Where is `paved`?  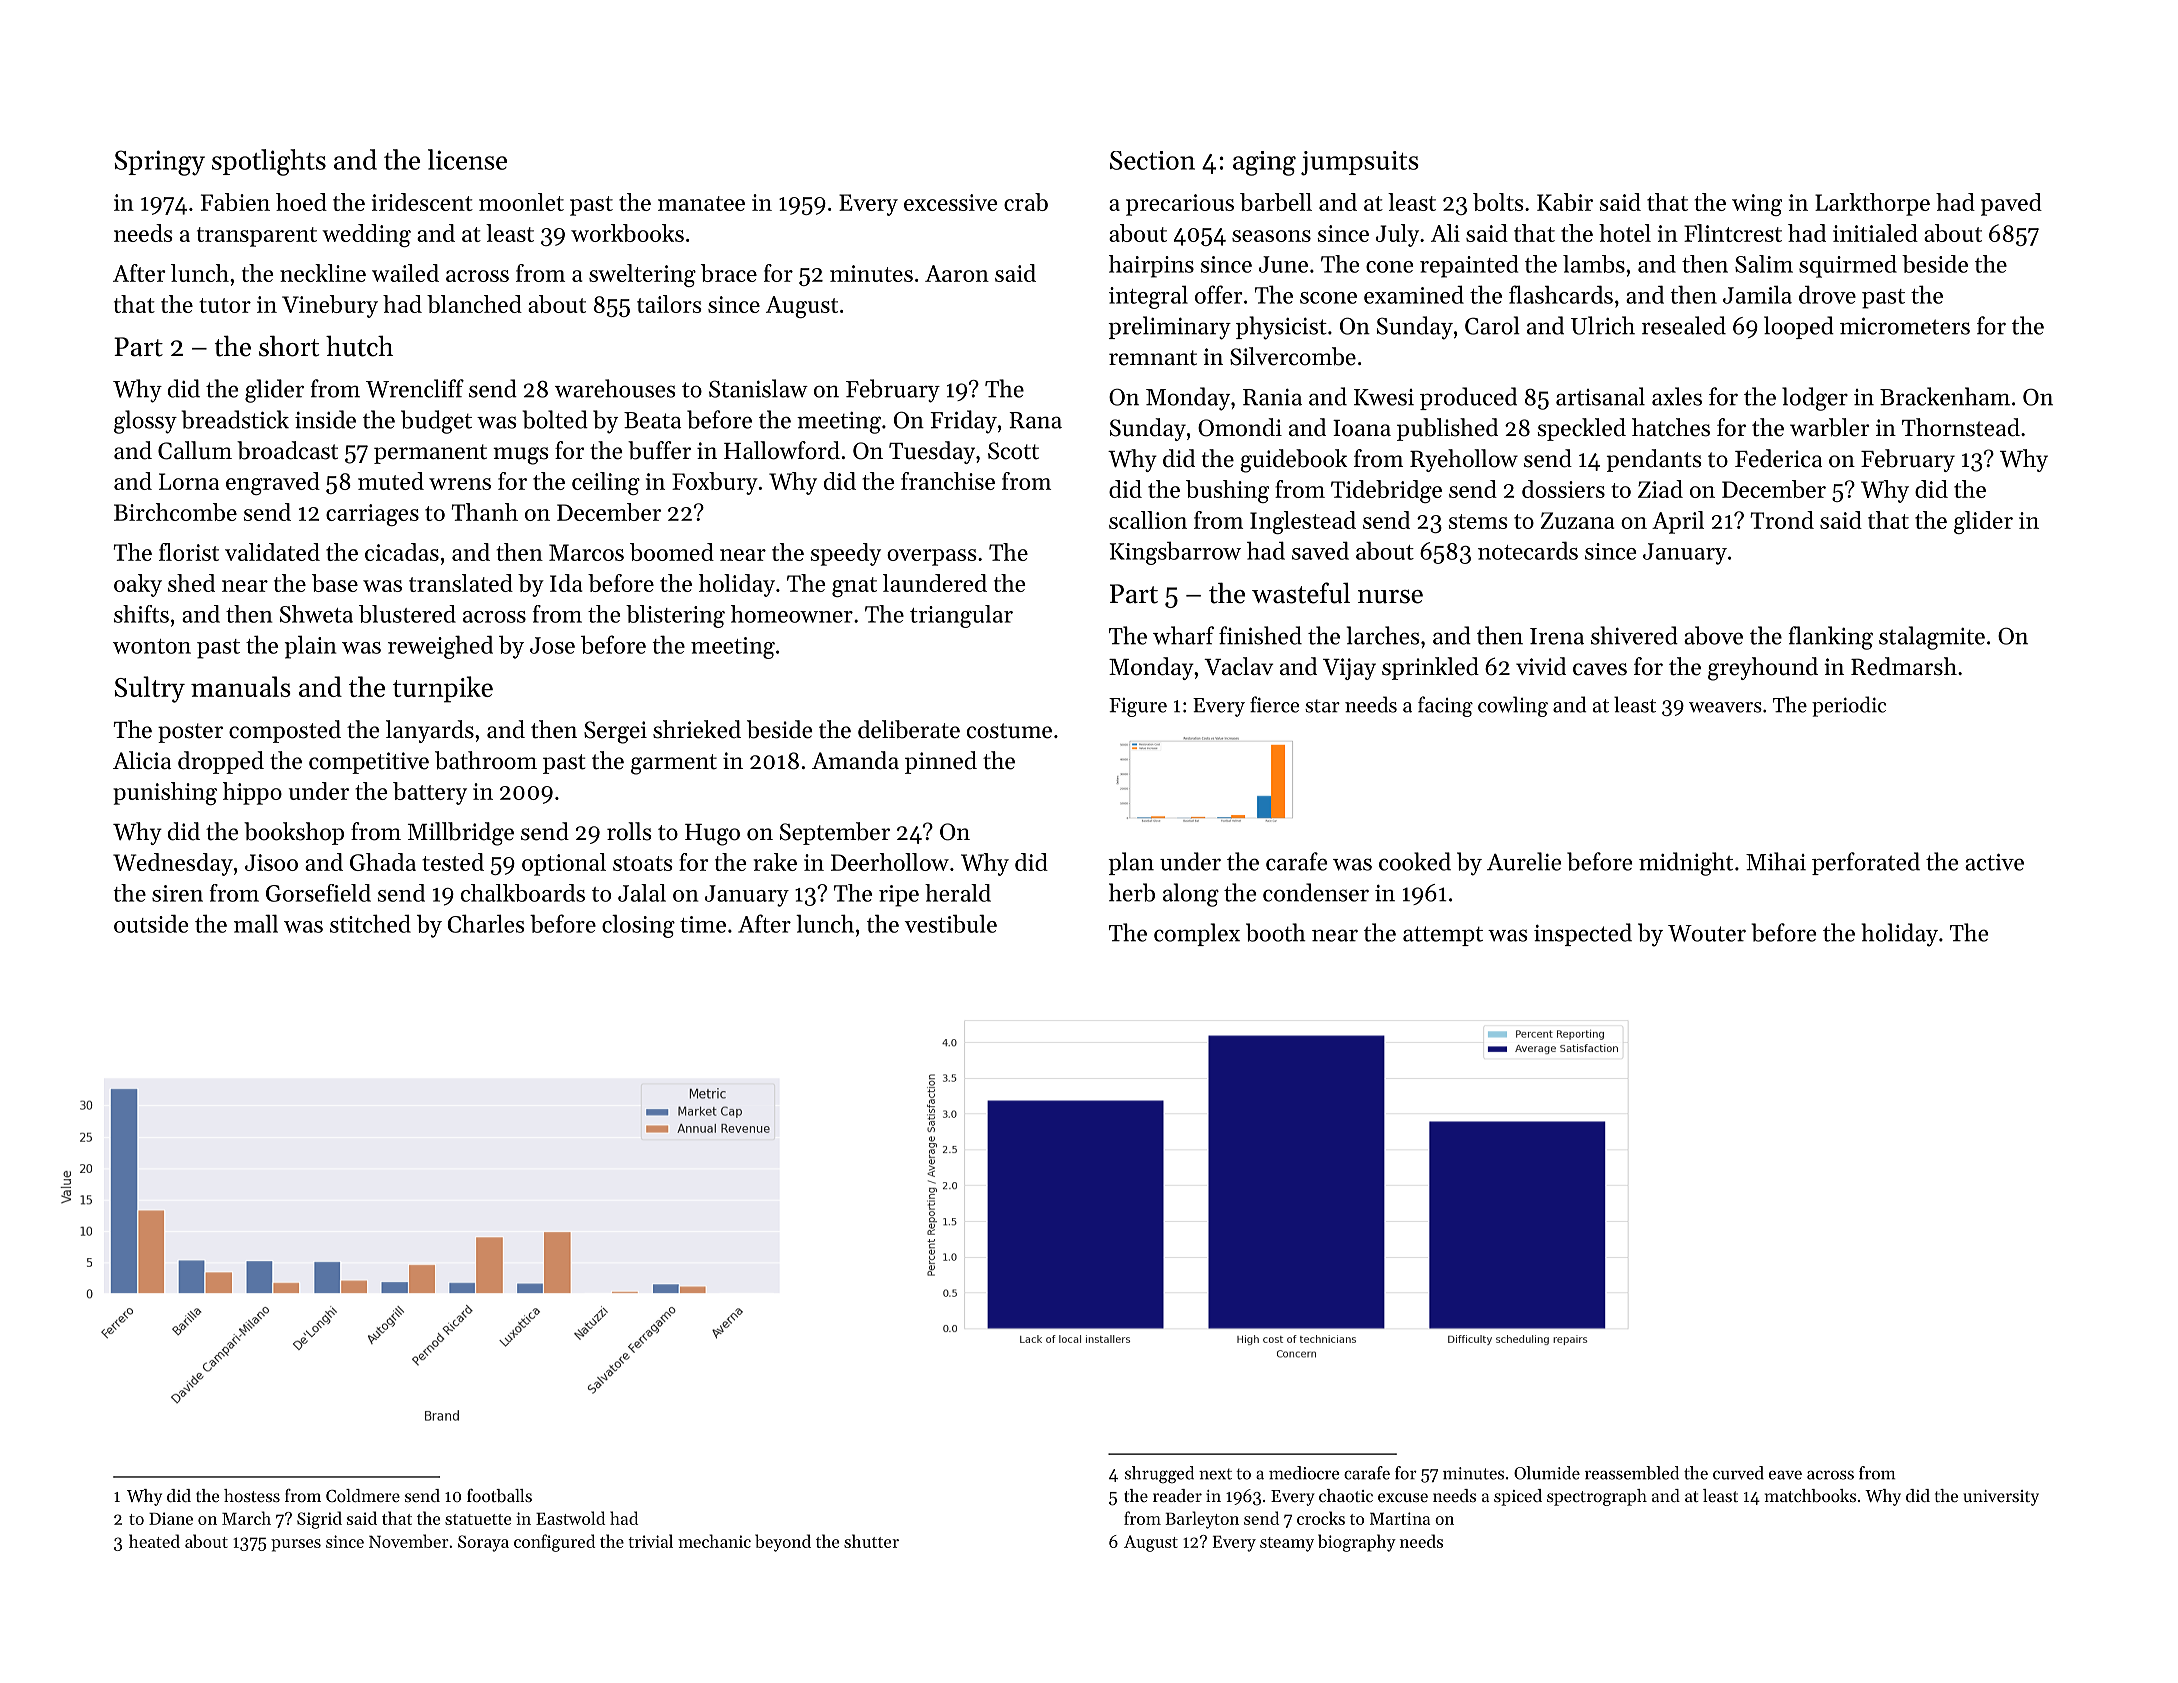
paved is located at coordinates (2011, 204).
